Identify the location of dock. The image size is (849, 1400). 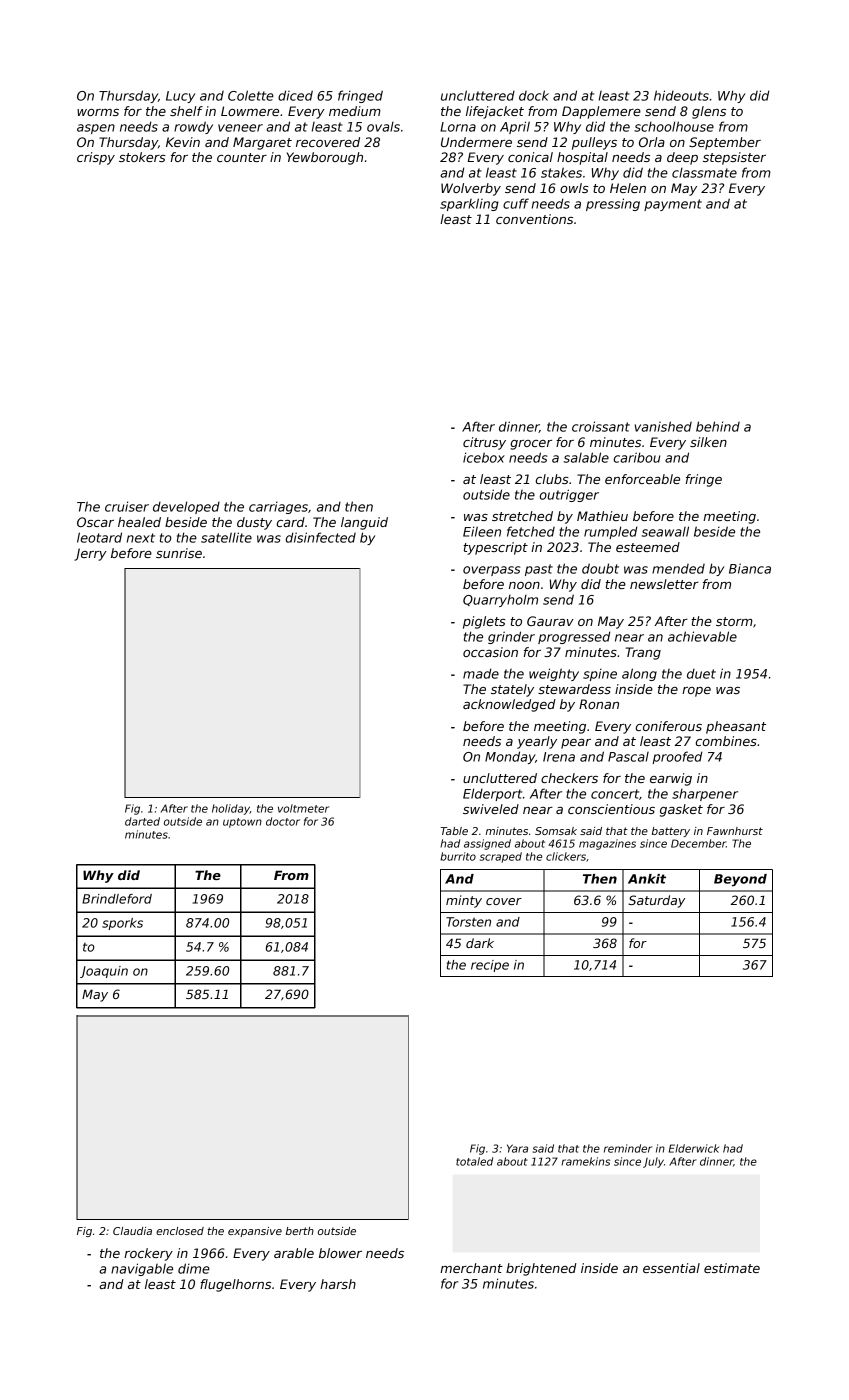
(534, 95).
